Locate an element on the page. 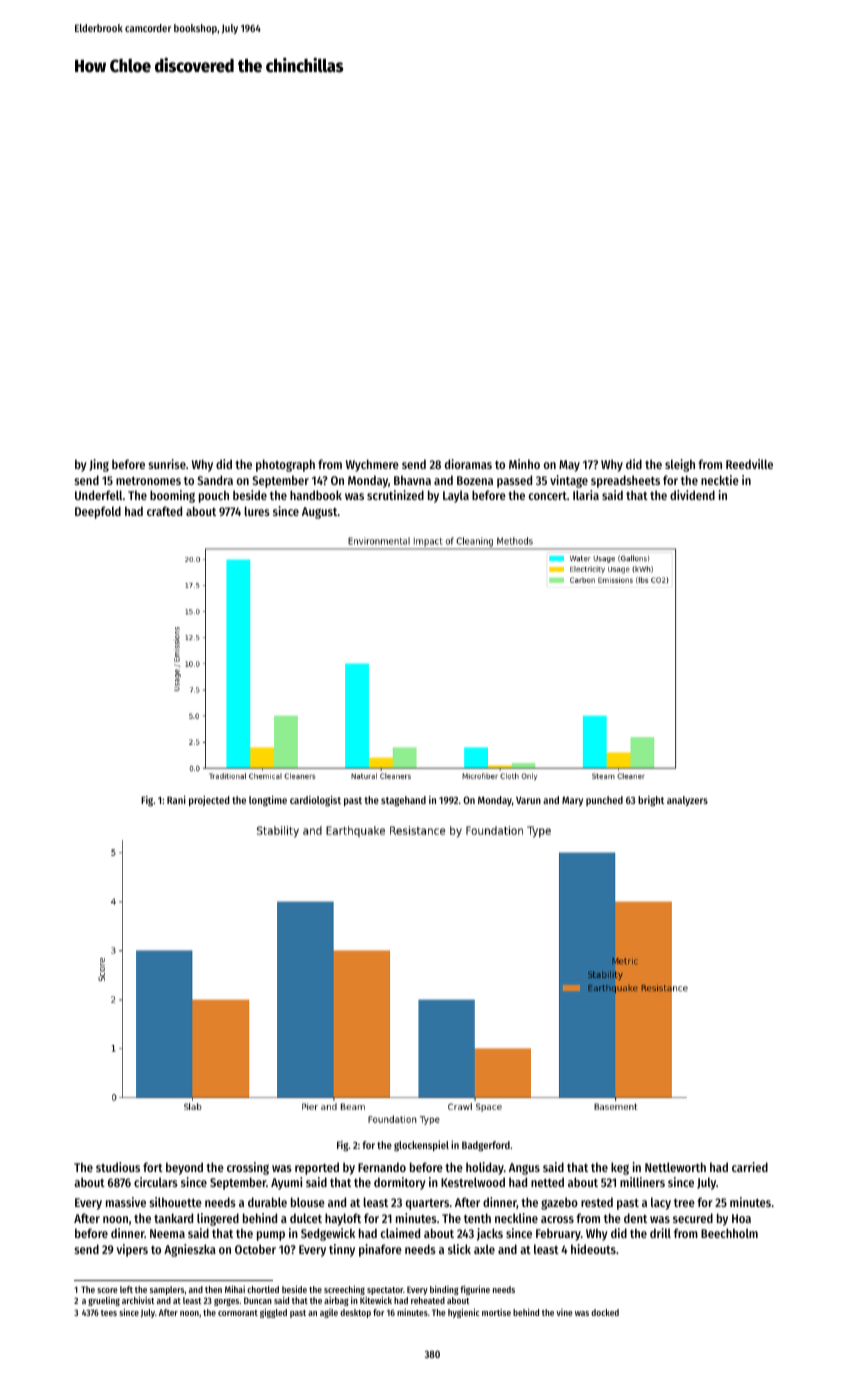 The width and height of the document is (849, 1400). punched is located at coordinates (604, 801).
